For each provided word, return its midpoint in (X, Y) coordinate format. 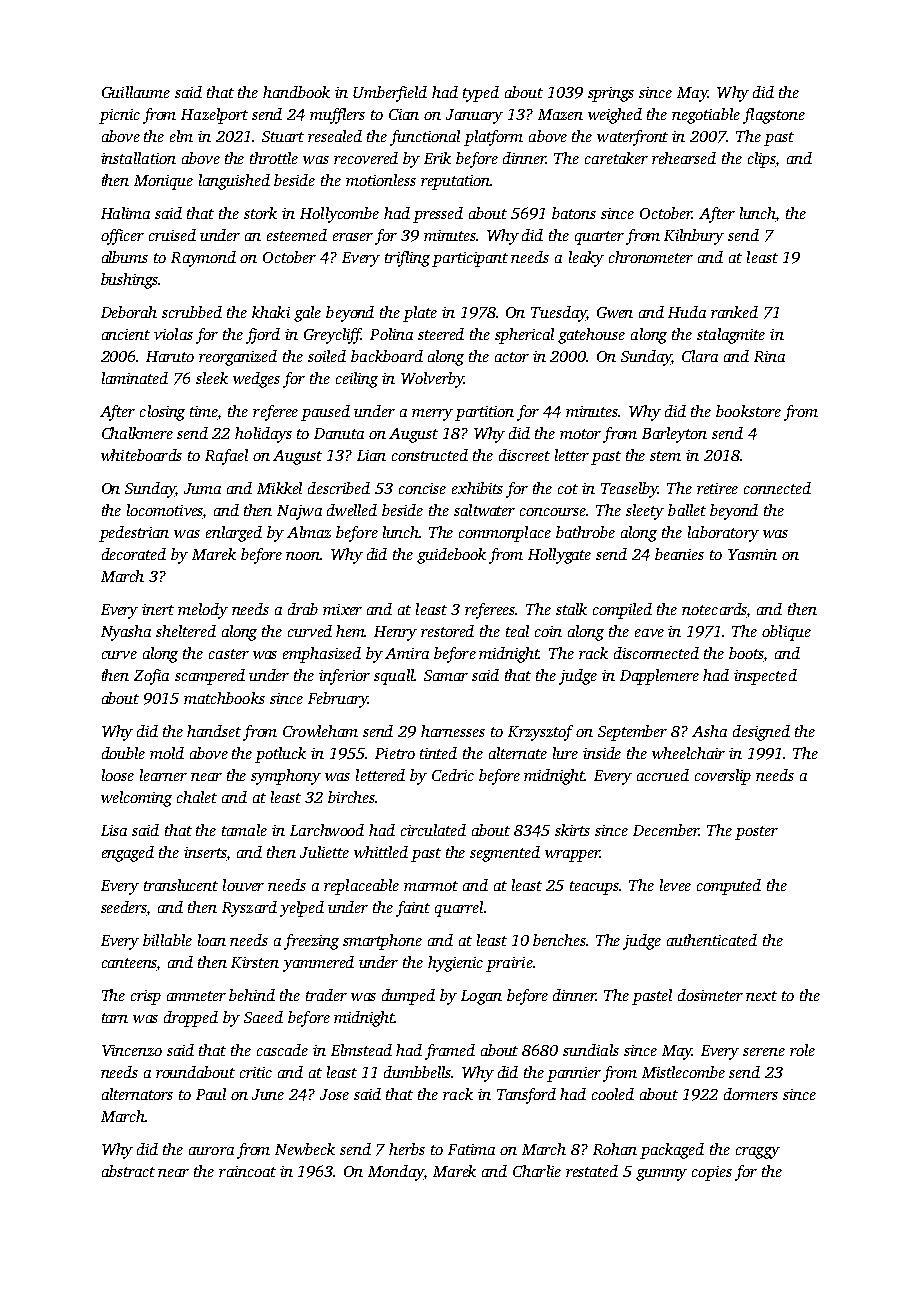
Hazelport (214, 116)
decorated (134, 554)
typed (481, 94)
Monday (396, 1173)
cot (568, 489)
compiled (622, 611)
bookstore (748, 411)
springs (611, 94)
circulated (433, 830)
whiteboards (141, 455)
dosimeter (710, 995)
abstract (128, 1171)
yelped (302, 909)
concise (422, 488)
